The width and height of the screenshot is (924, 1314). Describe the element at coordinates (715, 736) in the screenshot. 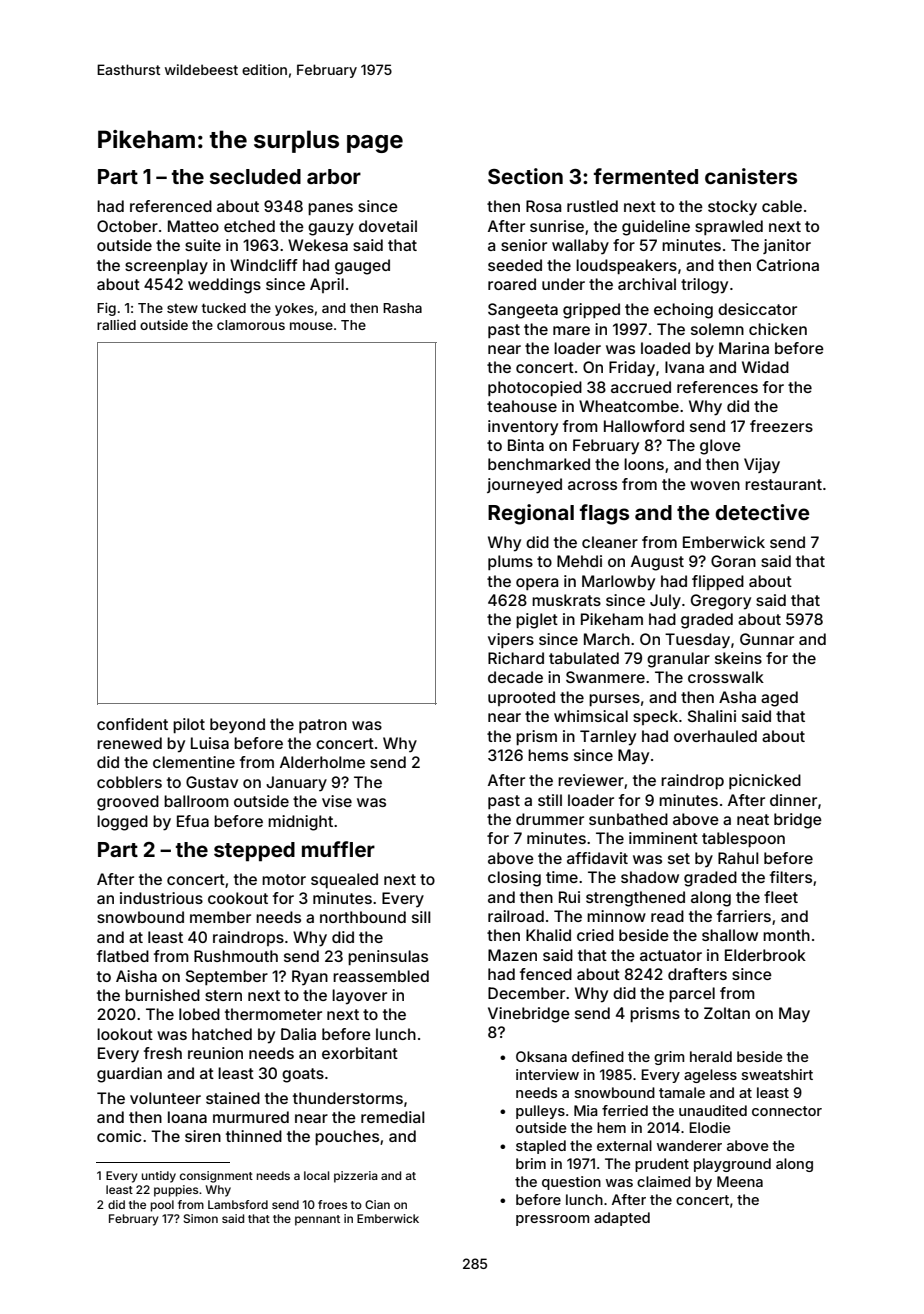

I see `overhauled` at that location.
